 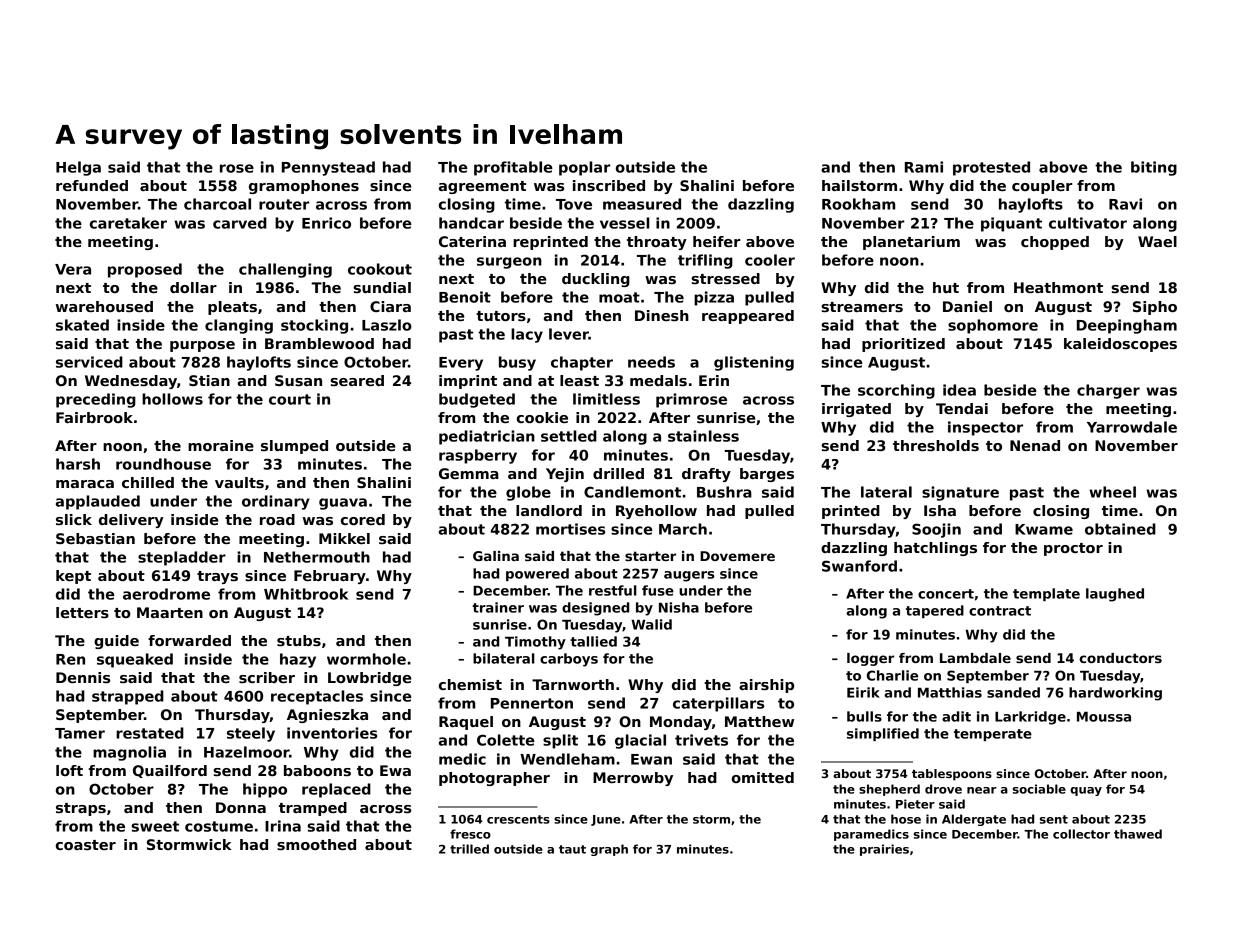 What do you see at coordinates (651, 759) in the screenshot?
I see `Ewan` at bounding box center [651, 759].
